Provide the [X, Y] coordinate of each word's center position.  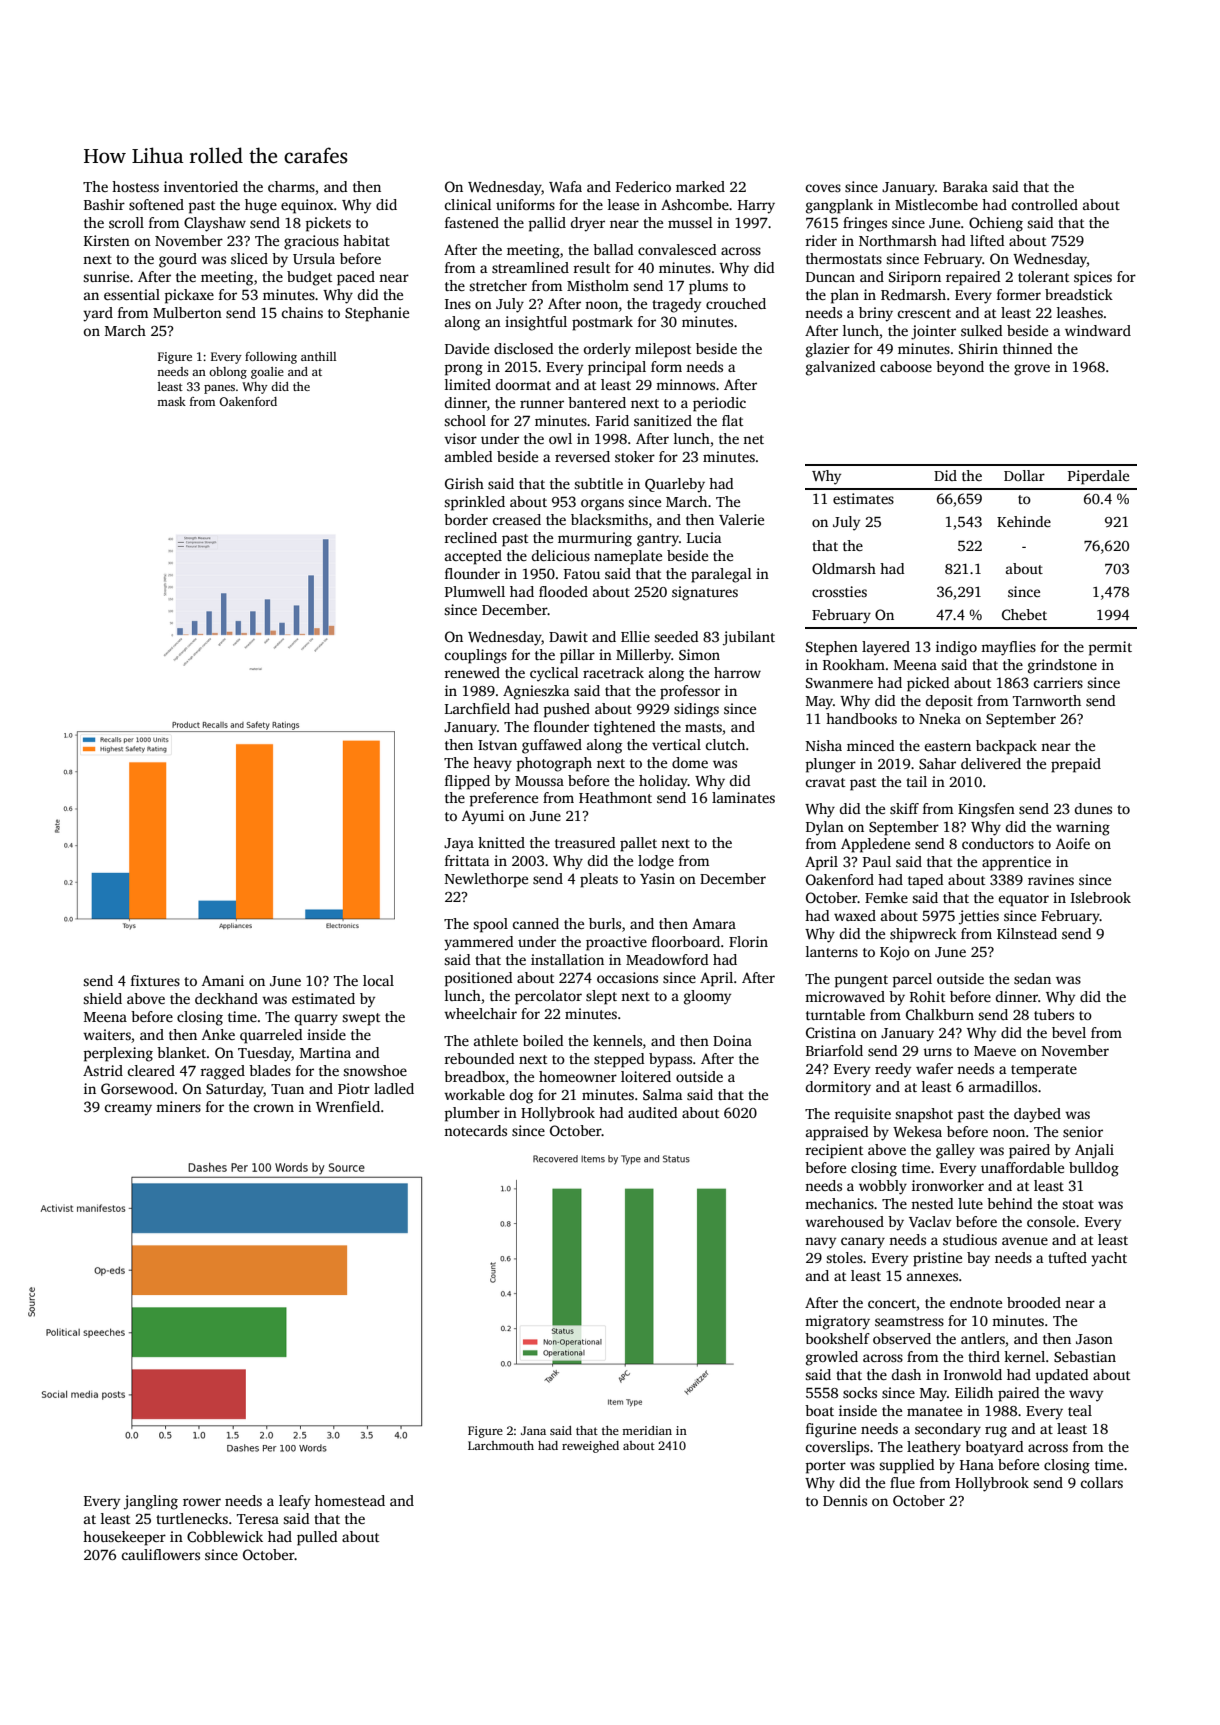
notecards [475, 1130]
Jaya [459, 845]
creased [517, 519]
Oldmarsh [844, 568]
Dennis [845, 1500]
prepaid [1076, 765]
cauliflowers [161, 1554]
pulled [317, 1538]
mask [171, 401]
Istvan [497, 745]
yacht [1109, 1259]
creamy [128, 1110]
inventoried [201, 186]
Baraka [965, 186]
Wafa [565, 186]
